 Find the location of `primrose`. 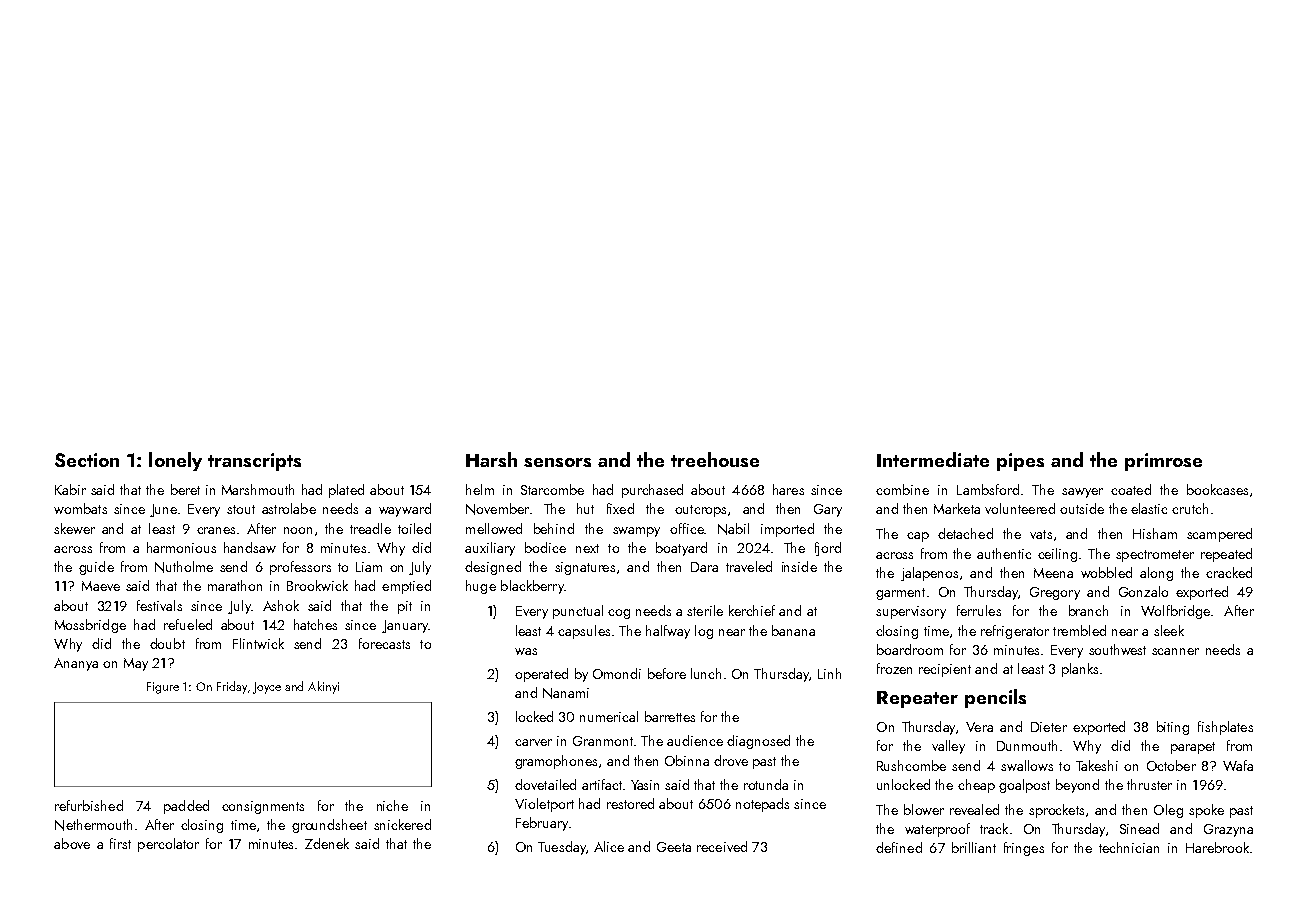

primrose is located at coordinates (1163, 462).
